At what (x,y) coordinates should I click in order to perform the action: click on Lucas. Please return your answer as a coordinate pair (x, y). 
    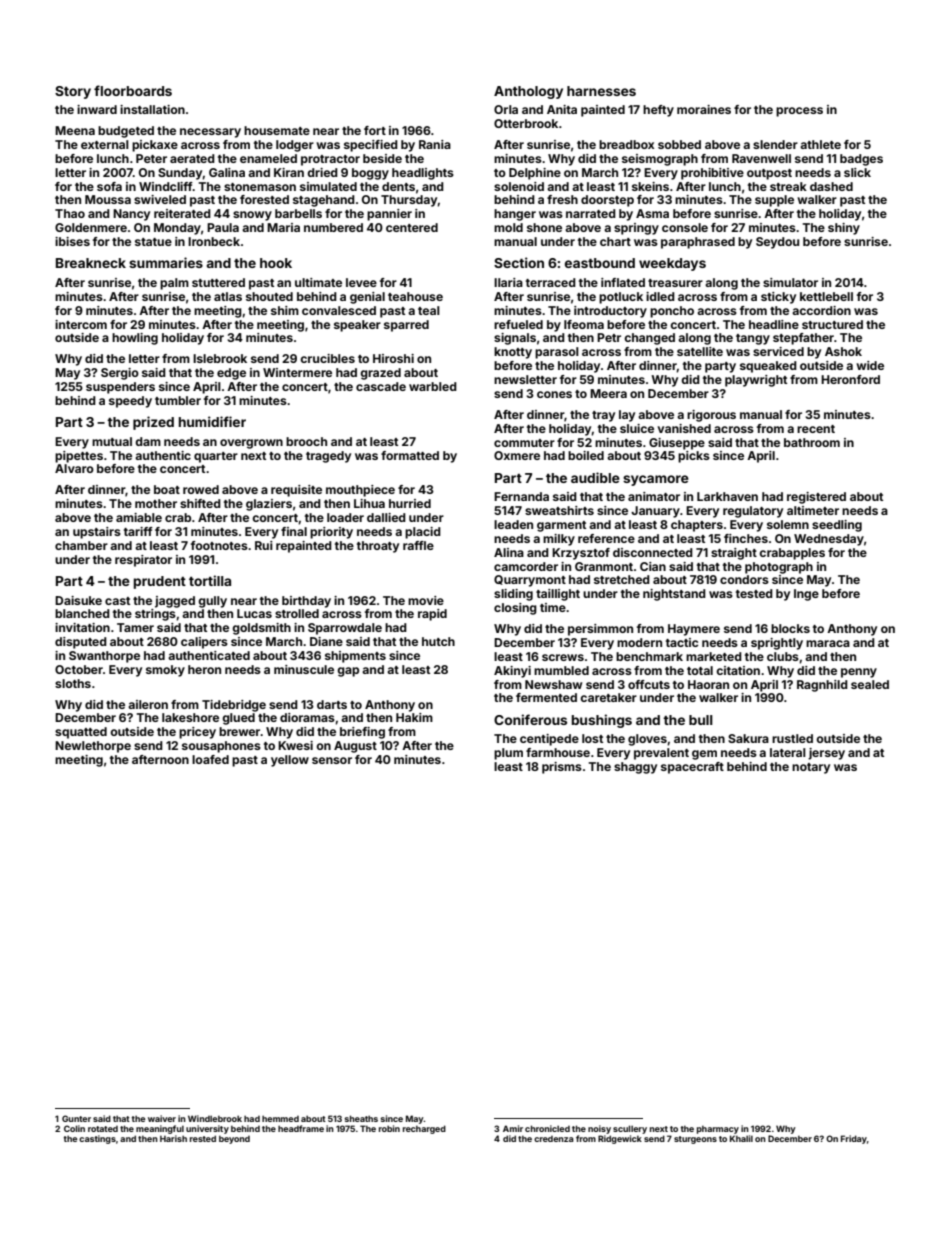
    Looking at the image, I should click on (254, 613).
